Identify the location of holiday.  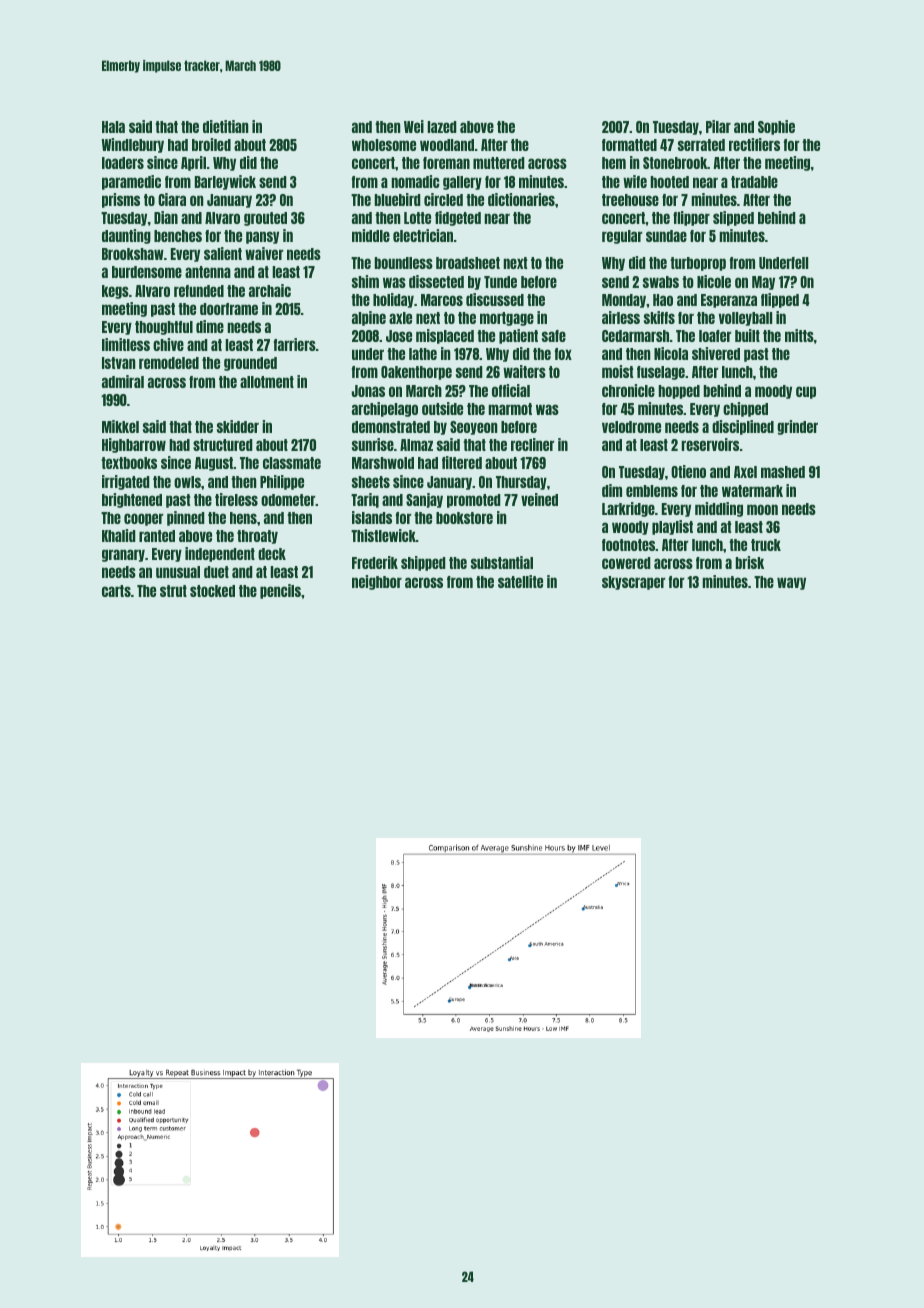
(393, 300).
